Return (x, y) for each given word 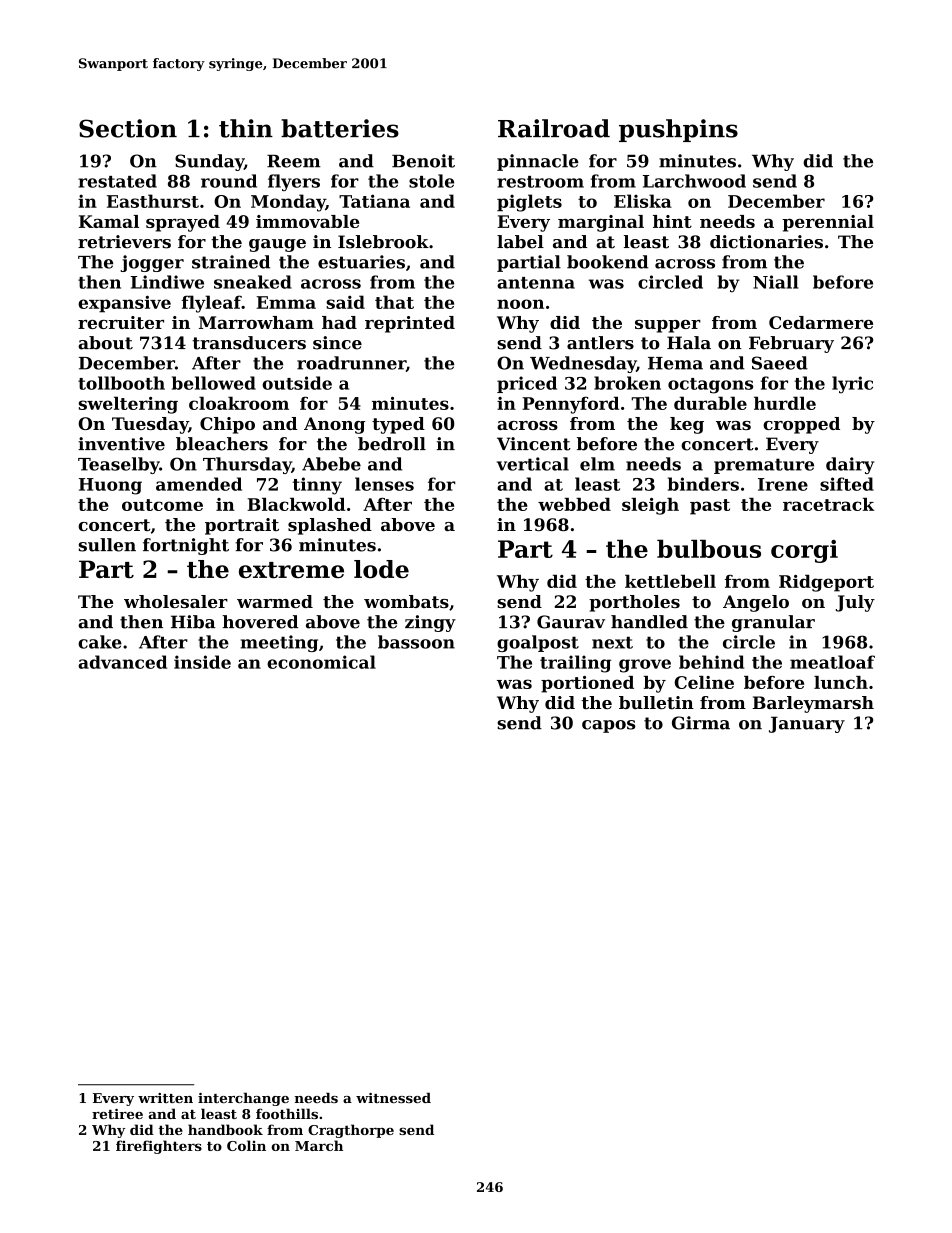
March (319, 1145)
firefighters (159, 1147)
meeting (279, 643)
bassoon (416, 642)
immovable (308, 221)
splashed (330, 526)
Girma (701, 723)
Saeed (780, 363)
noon (520, 304)
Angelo (756, 603)
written (165, 1098)
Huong (110, 486)
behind (711, 662)
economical (321, 662)
